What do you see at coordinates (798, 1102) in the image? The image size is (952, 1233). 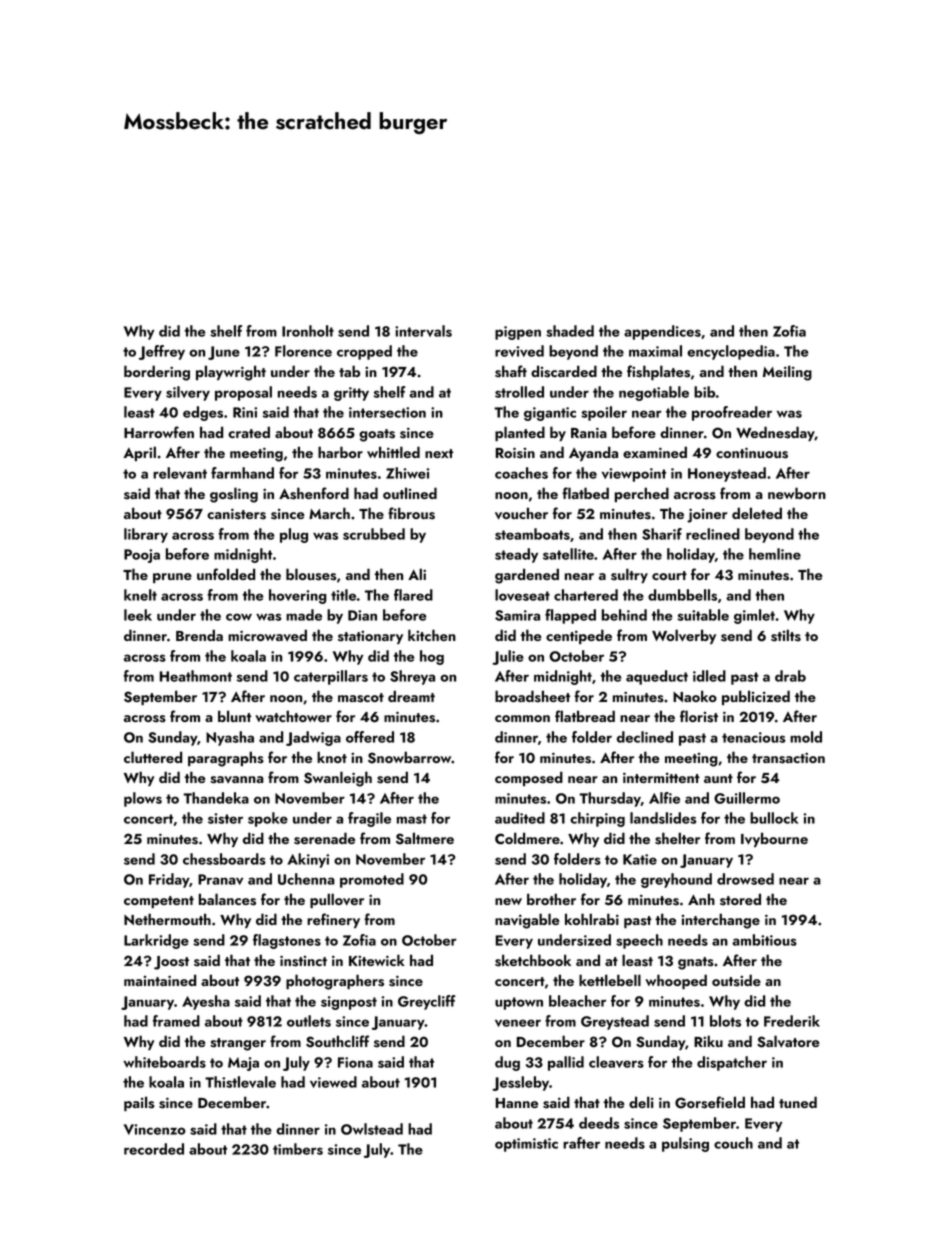 I see `tuned` at bounding box center [798, 1102].
